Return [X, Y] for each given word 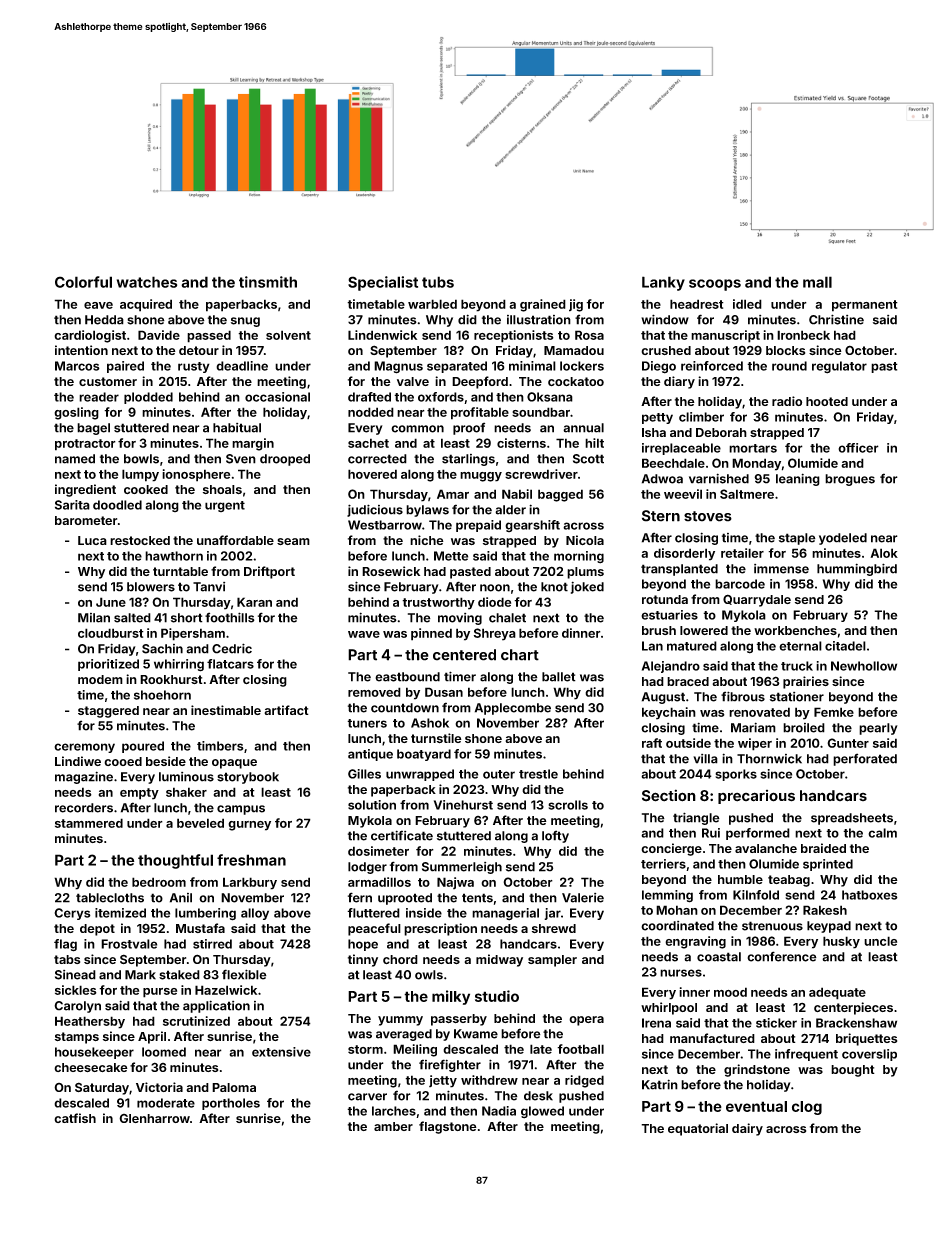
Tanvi [209, 587]
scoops [715, 285]
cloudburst [111, 633]
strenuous [772, 926]
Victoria [159, 1087]
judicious [375, 510]
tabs [67, 959]
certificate [402, 835]
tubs [438, 282]
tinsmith [268, 282]
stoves [708, 516]
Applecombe [513, 709]
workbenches [795, 630]
